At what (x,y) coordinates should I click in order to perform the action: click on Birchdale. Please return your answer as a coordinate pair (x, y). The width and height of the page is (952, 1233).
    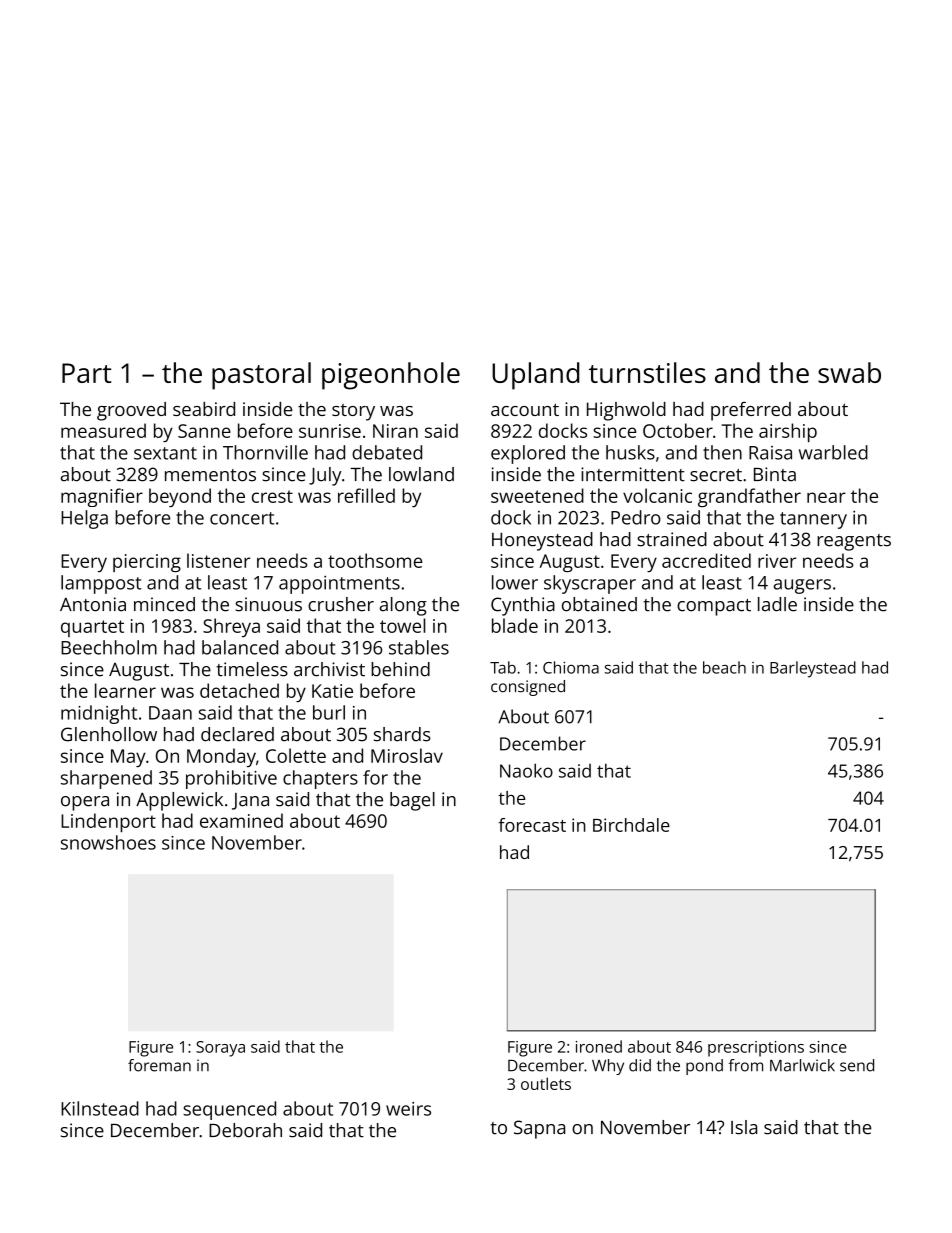
    Looking at the image, I should click on (631, 825).
